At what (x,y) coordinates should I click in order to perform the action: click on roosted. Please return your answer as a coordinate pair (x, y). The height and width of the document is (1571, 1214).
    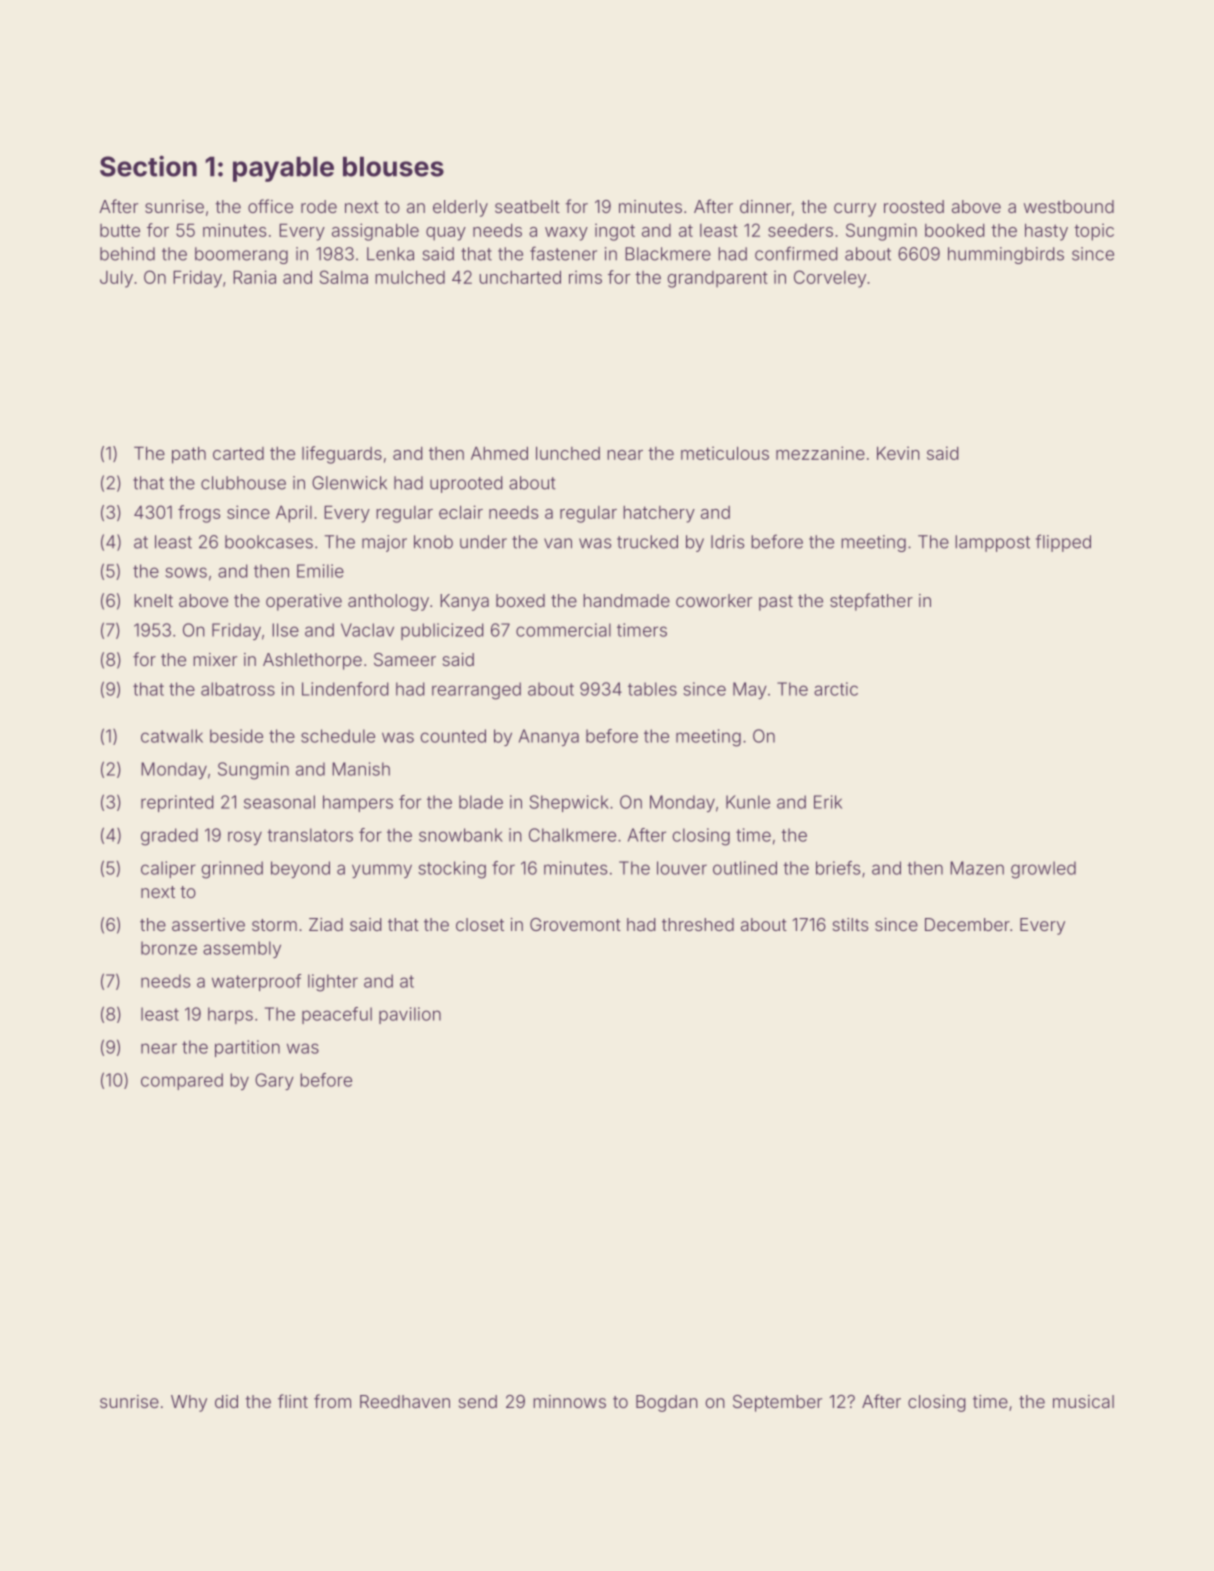
    Looking at the image, I should click on (914, 206).
